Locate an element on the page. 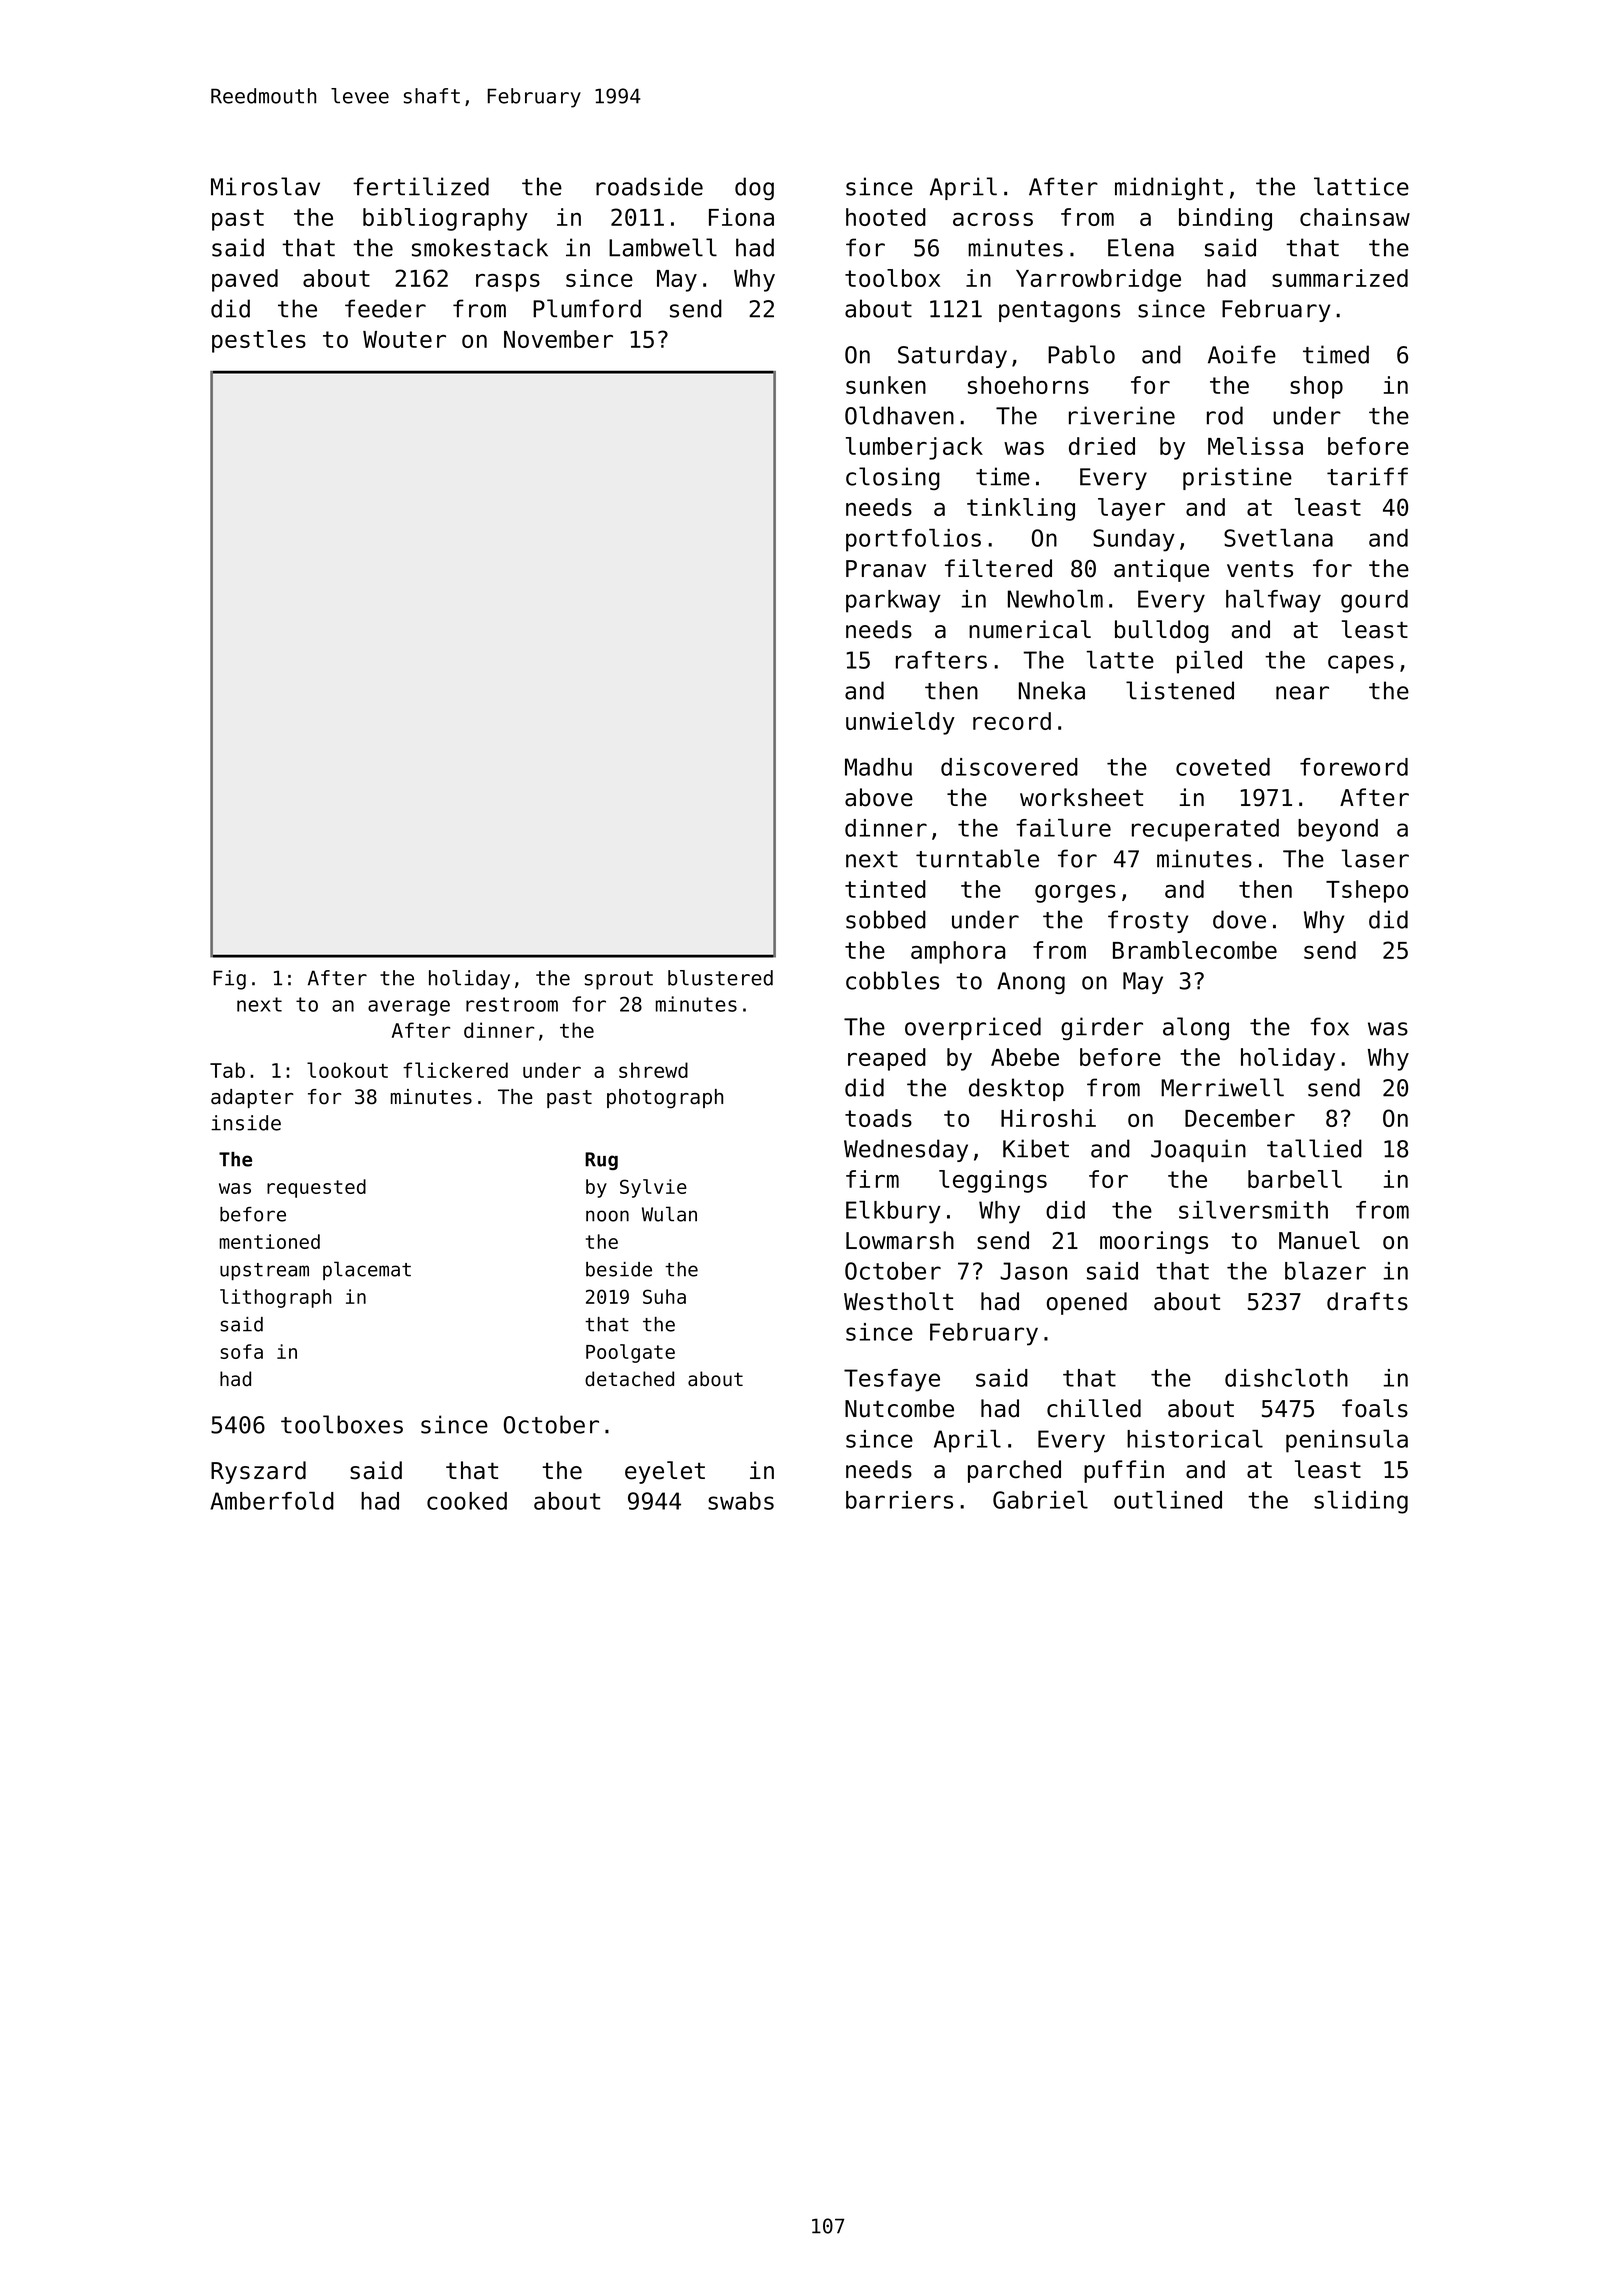  Fiona is located at coordinates (741, 217).
